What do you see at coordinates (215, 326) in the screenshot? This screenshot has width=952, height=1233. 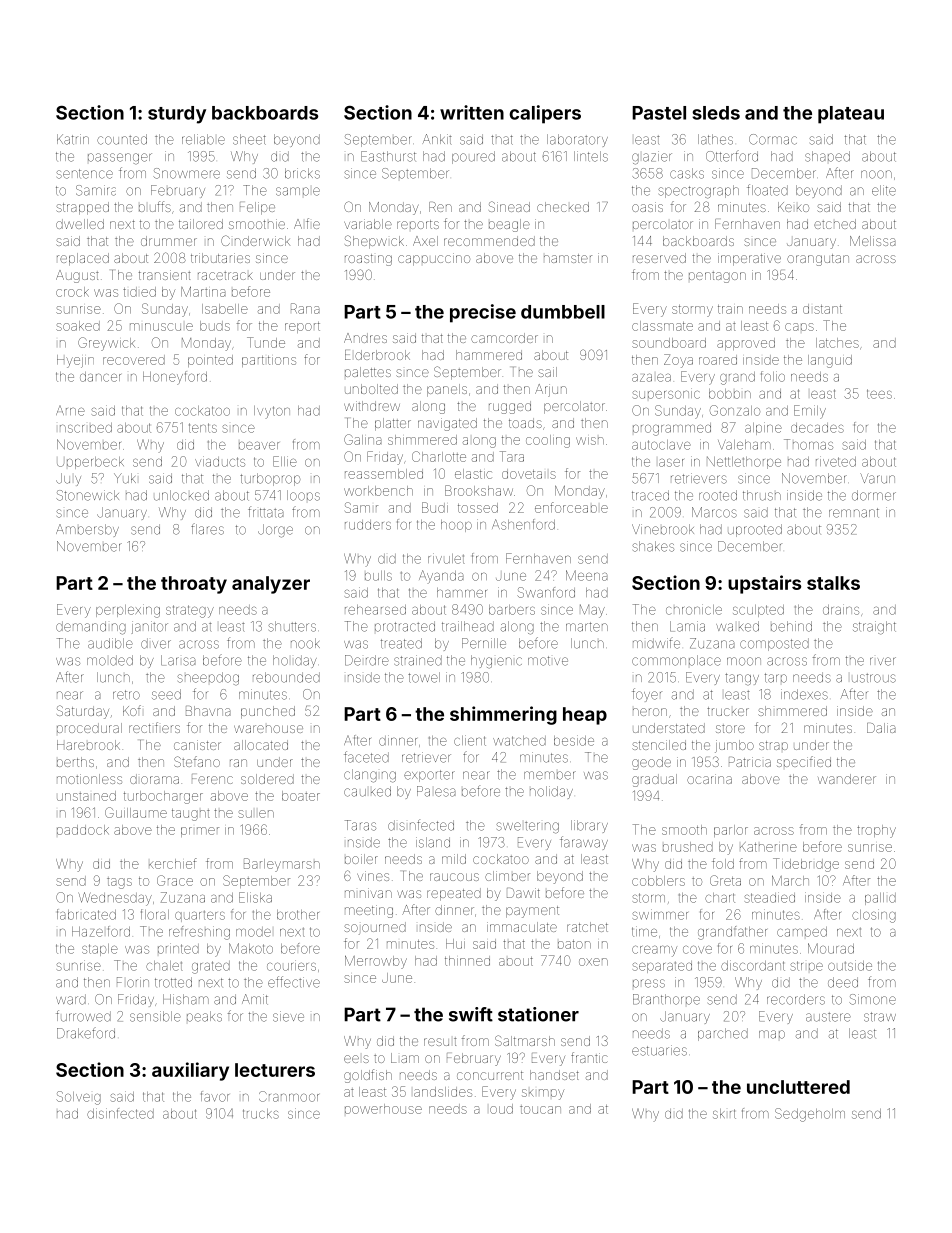 I see `buds` at bounding box center [215, 326].
